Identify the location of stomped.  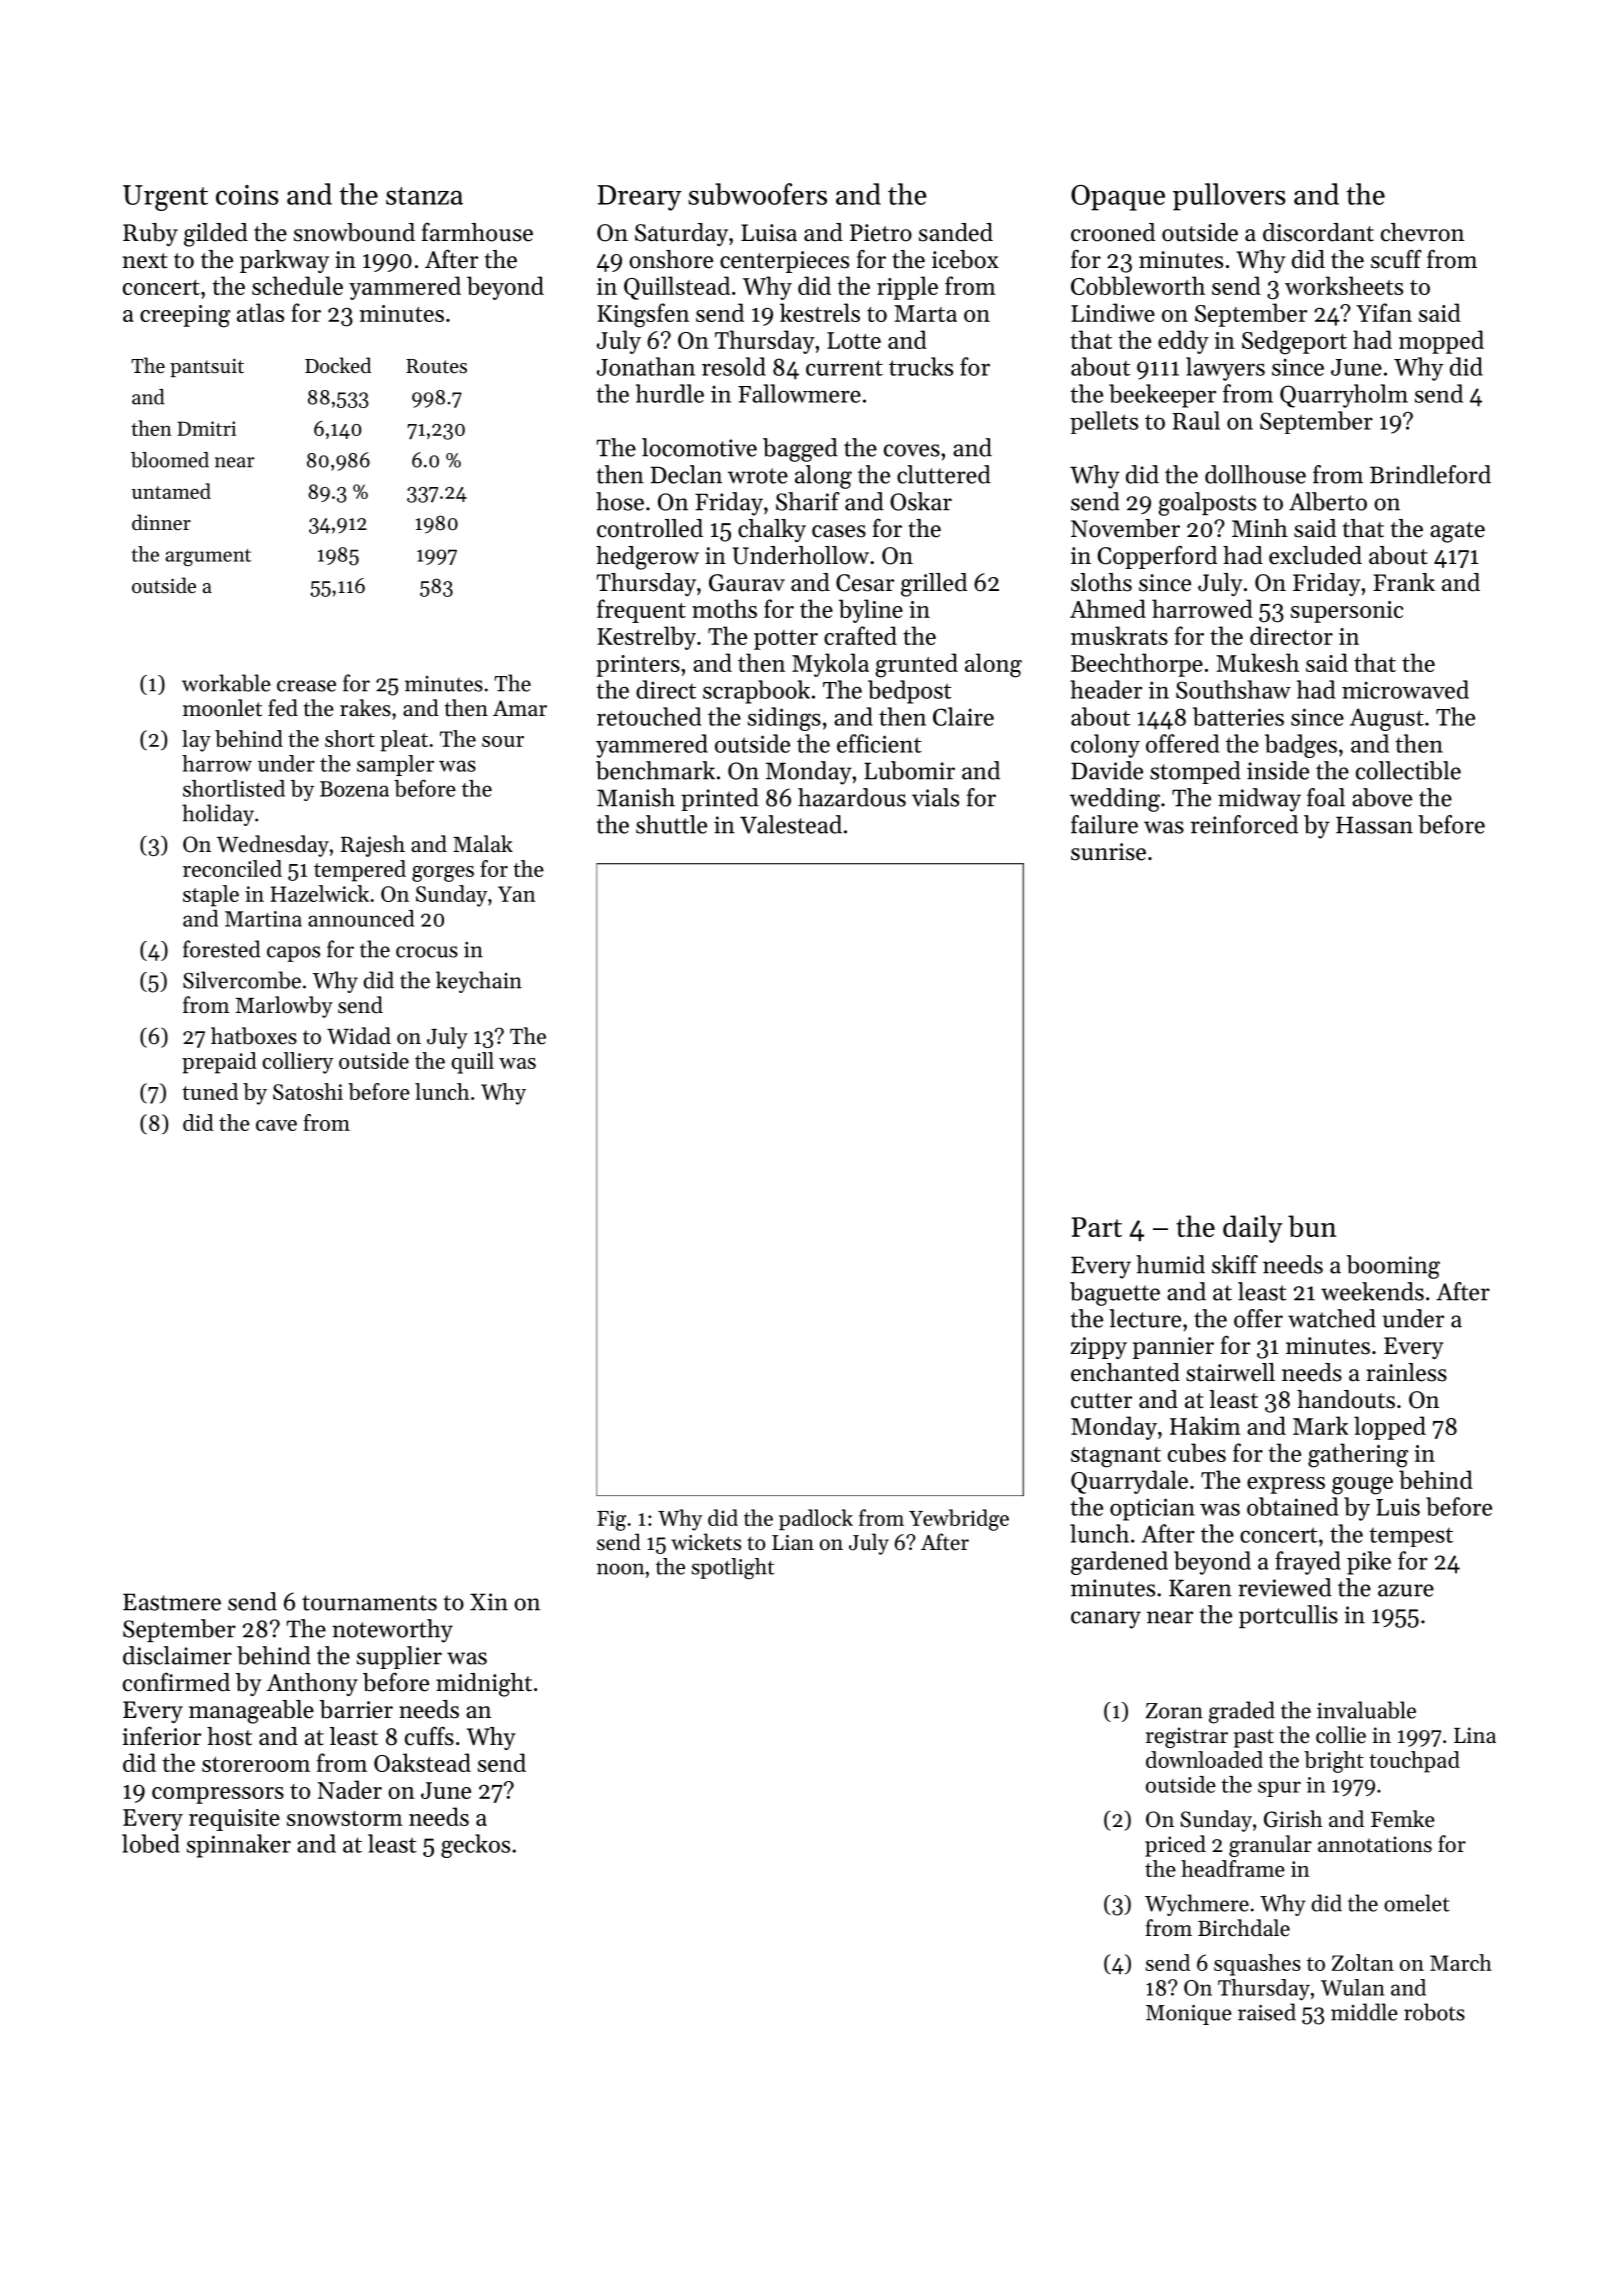
(1195, 772).
